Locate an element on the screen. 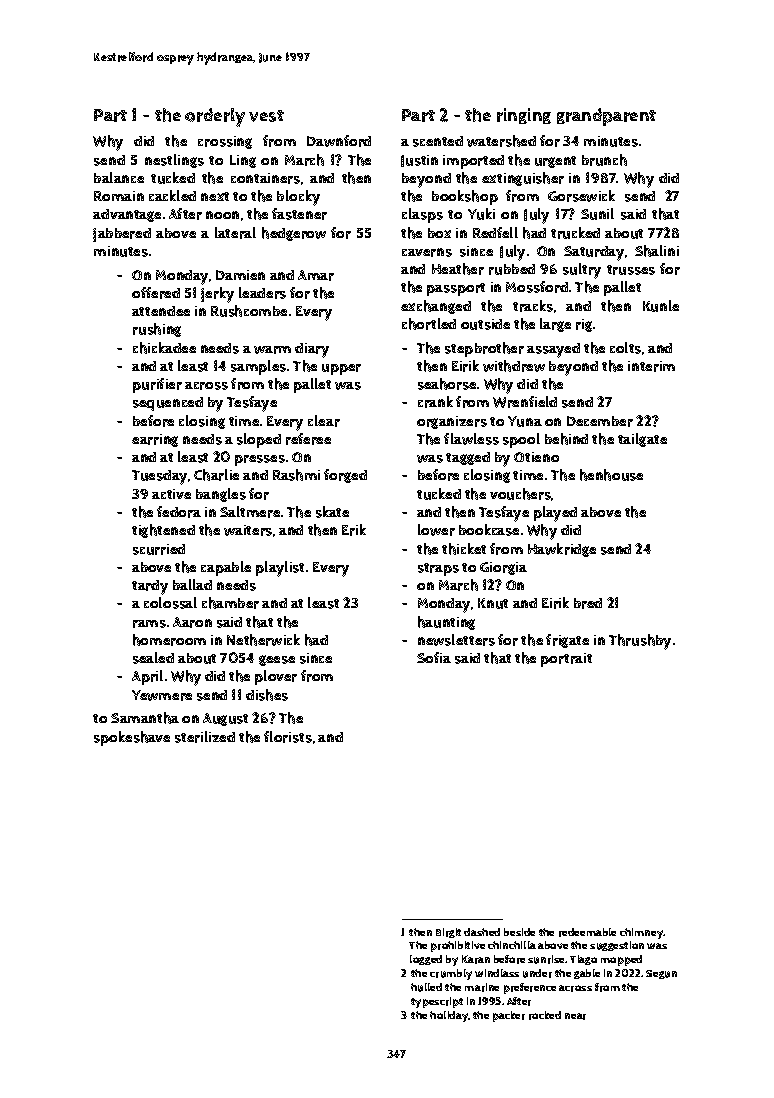  chickadee is located at coordinates (164, 348).
